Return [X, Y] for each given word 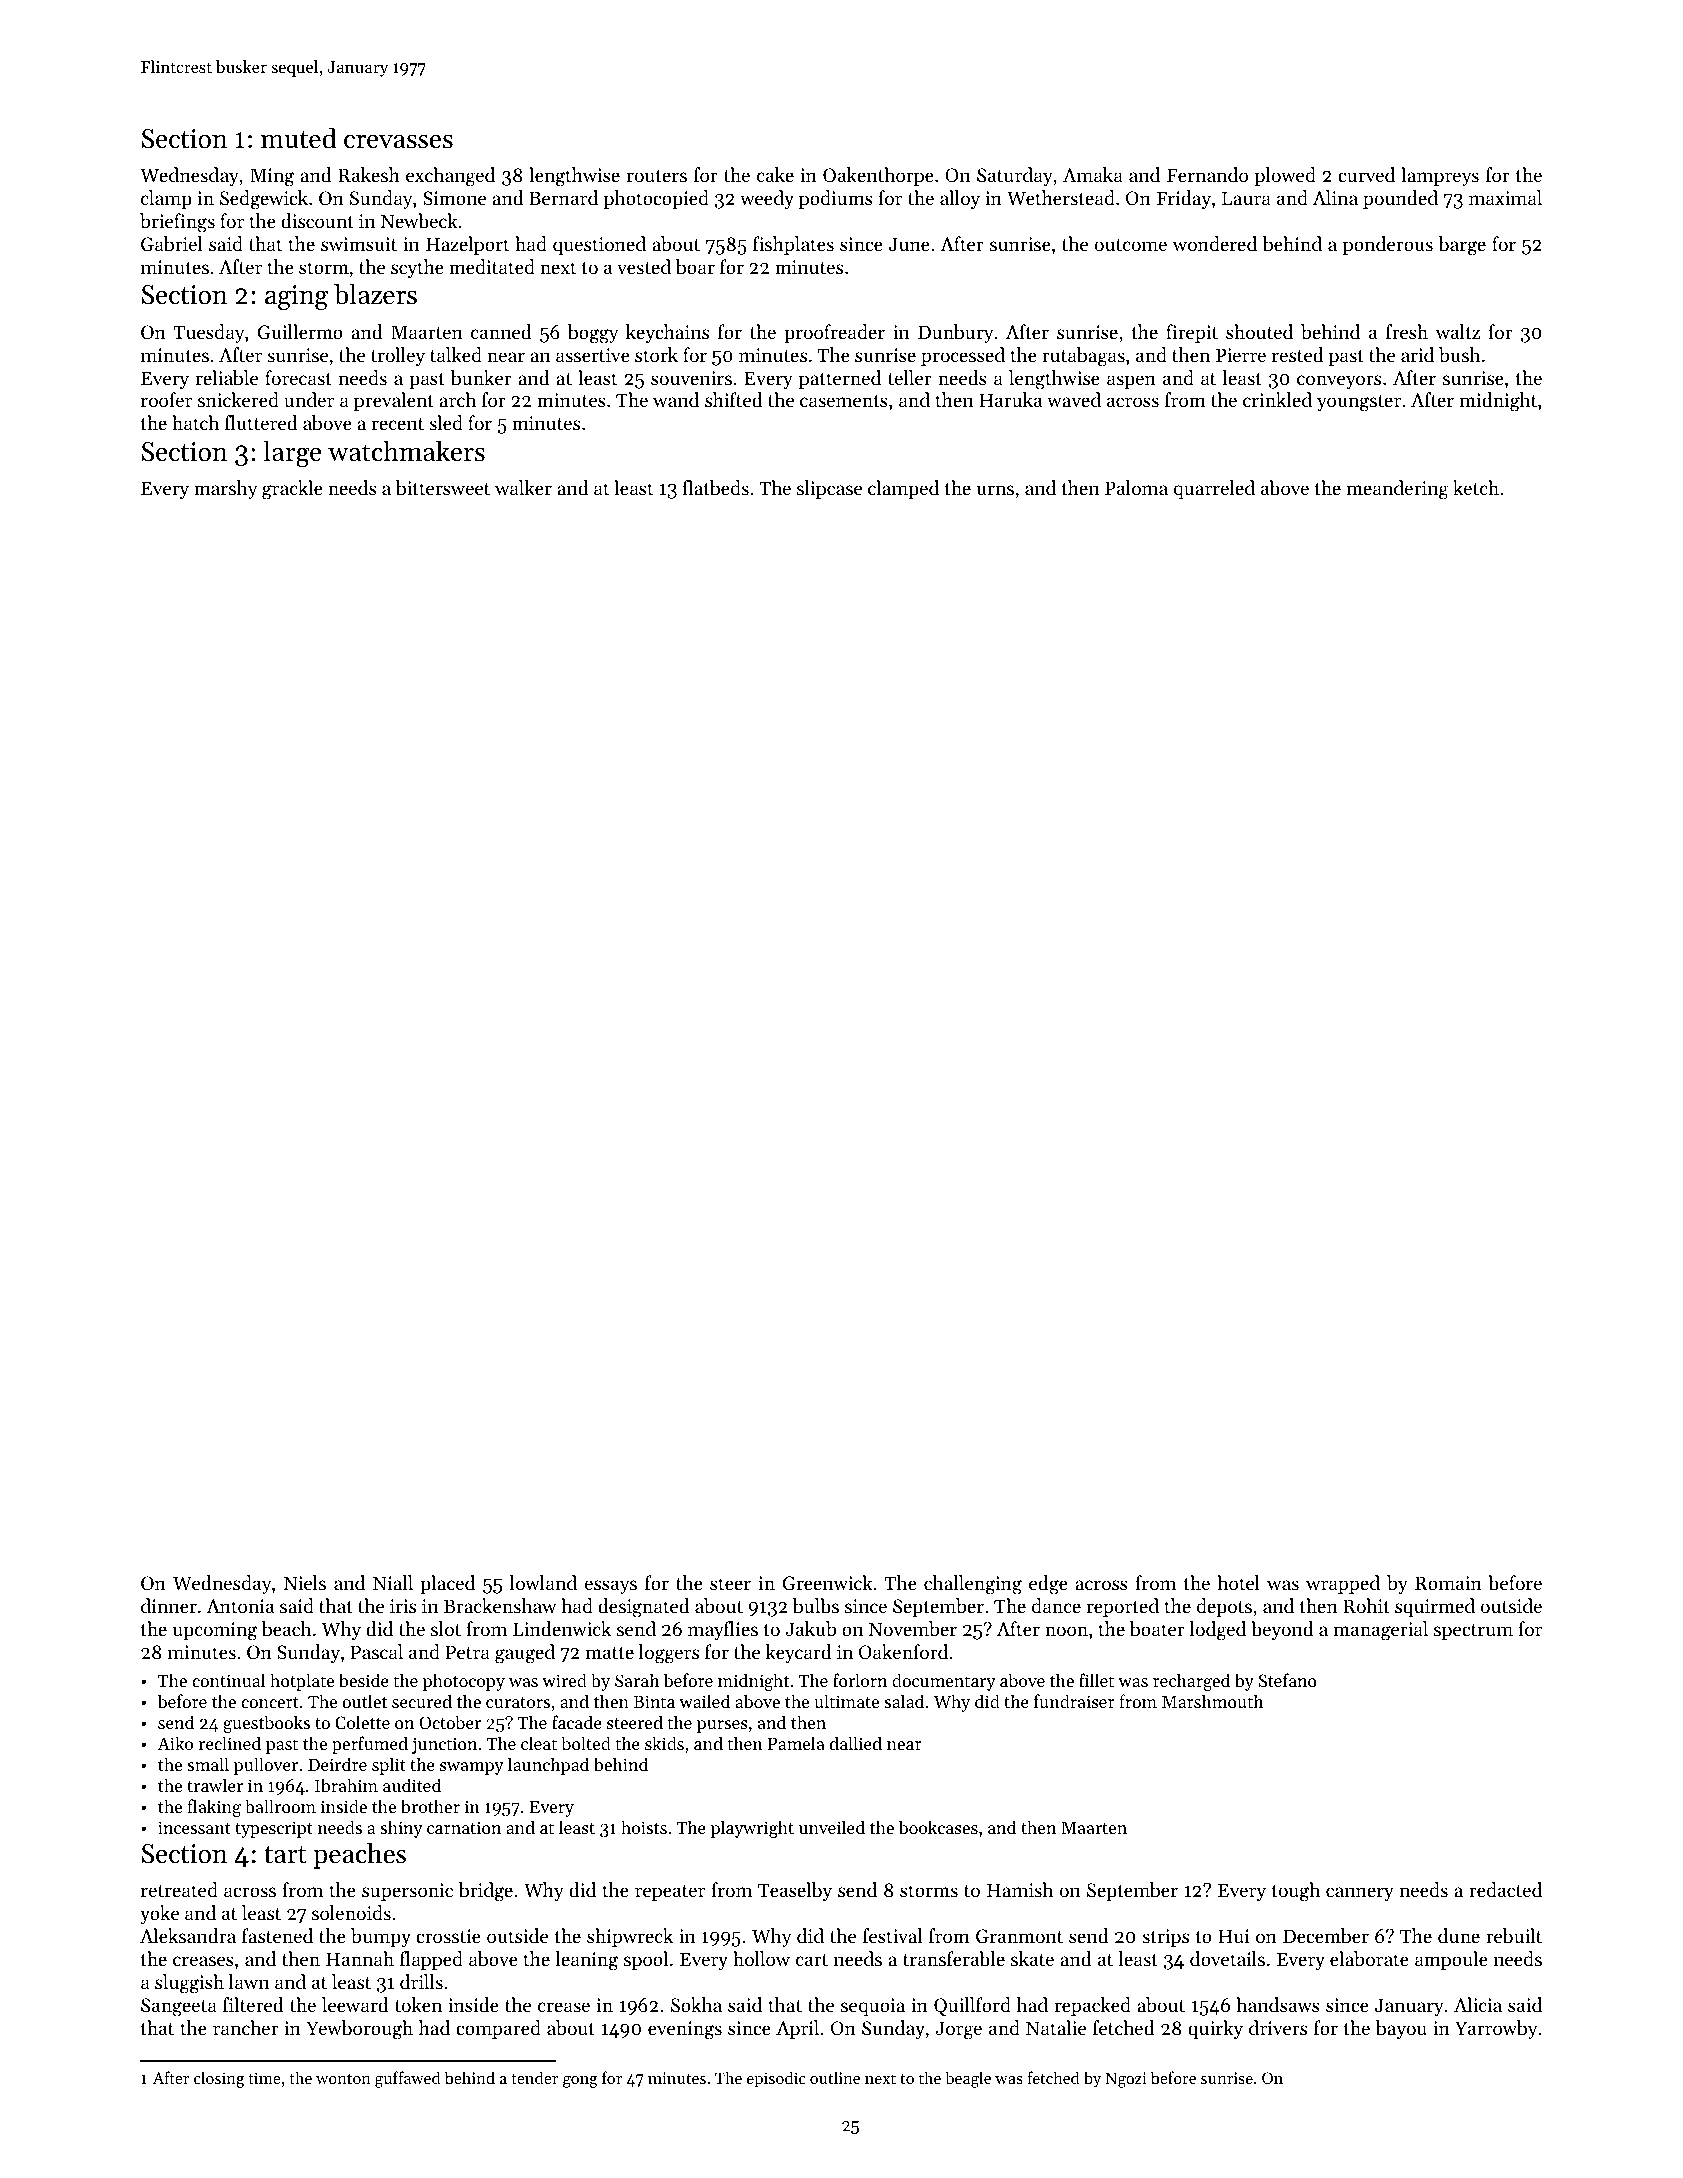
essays [611, 1587]
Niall [393, 1582]
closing [219, 2079]
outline [835, 2077]
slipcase [829, 489]
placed [447, 1584]
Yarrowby [1496, 2029]
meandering [1397, 490]
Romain [1448, 1583]
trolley [398, 356]
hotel [1238, 1582]
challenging [973, 1585]
